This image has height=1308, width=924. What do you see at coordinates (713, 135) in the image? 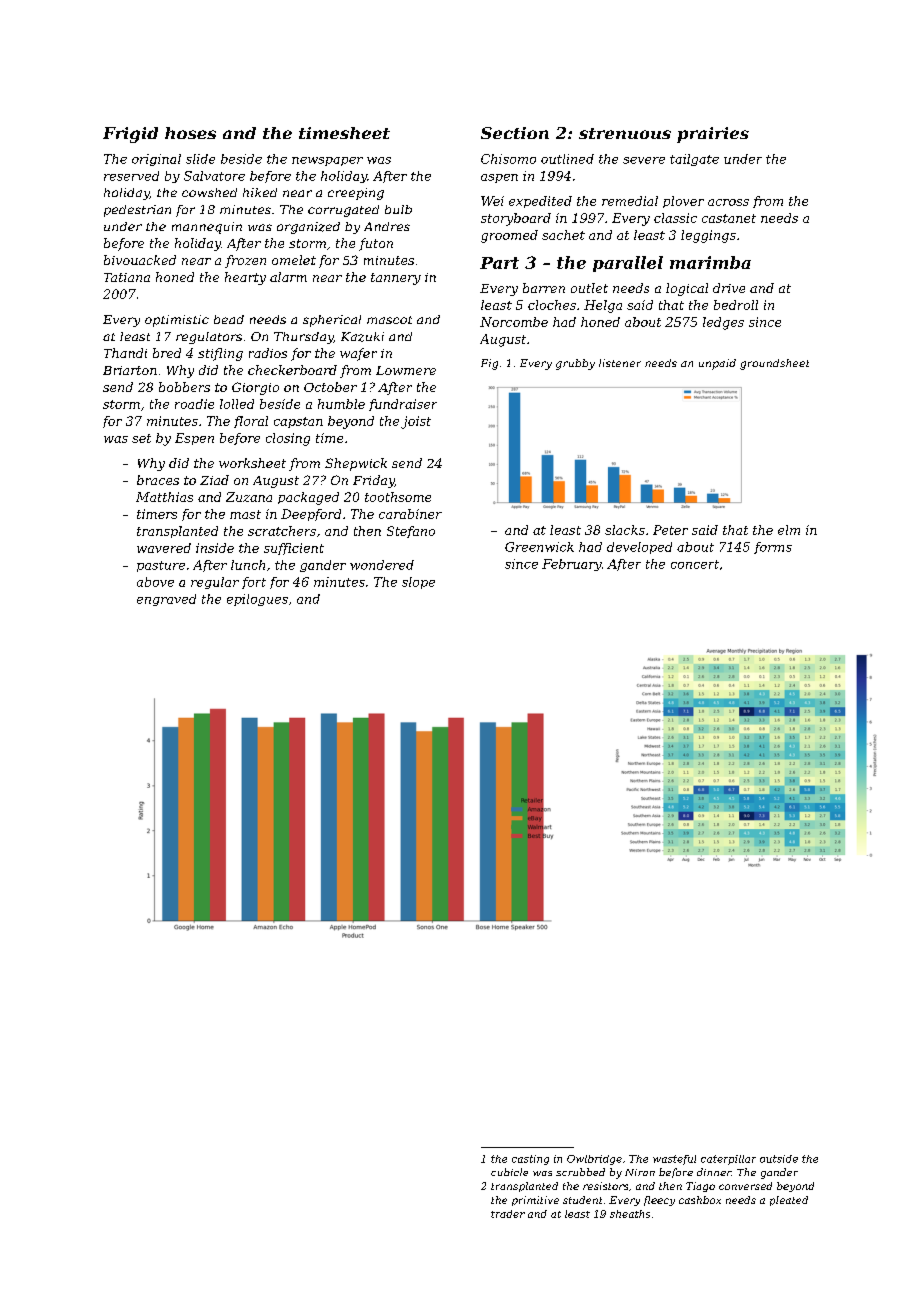
I see `prairies` at bounding box center [713, 135].
